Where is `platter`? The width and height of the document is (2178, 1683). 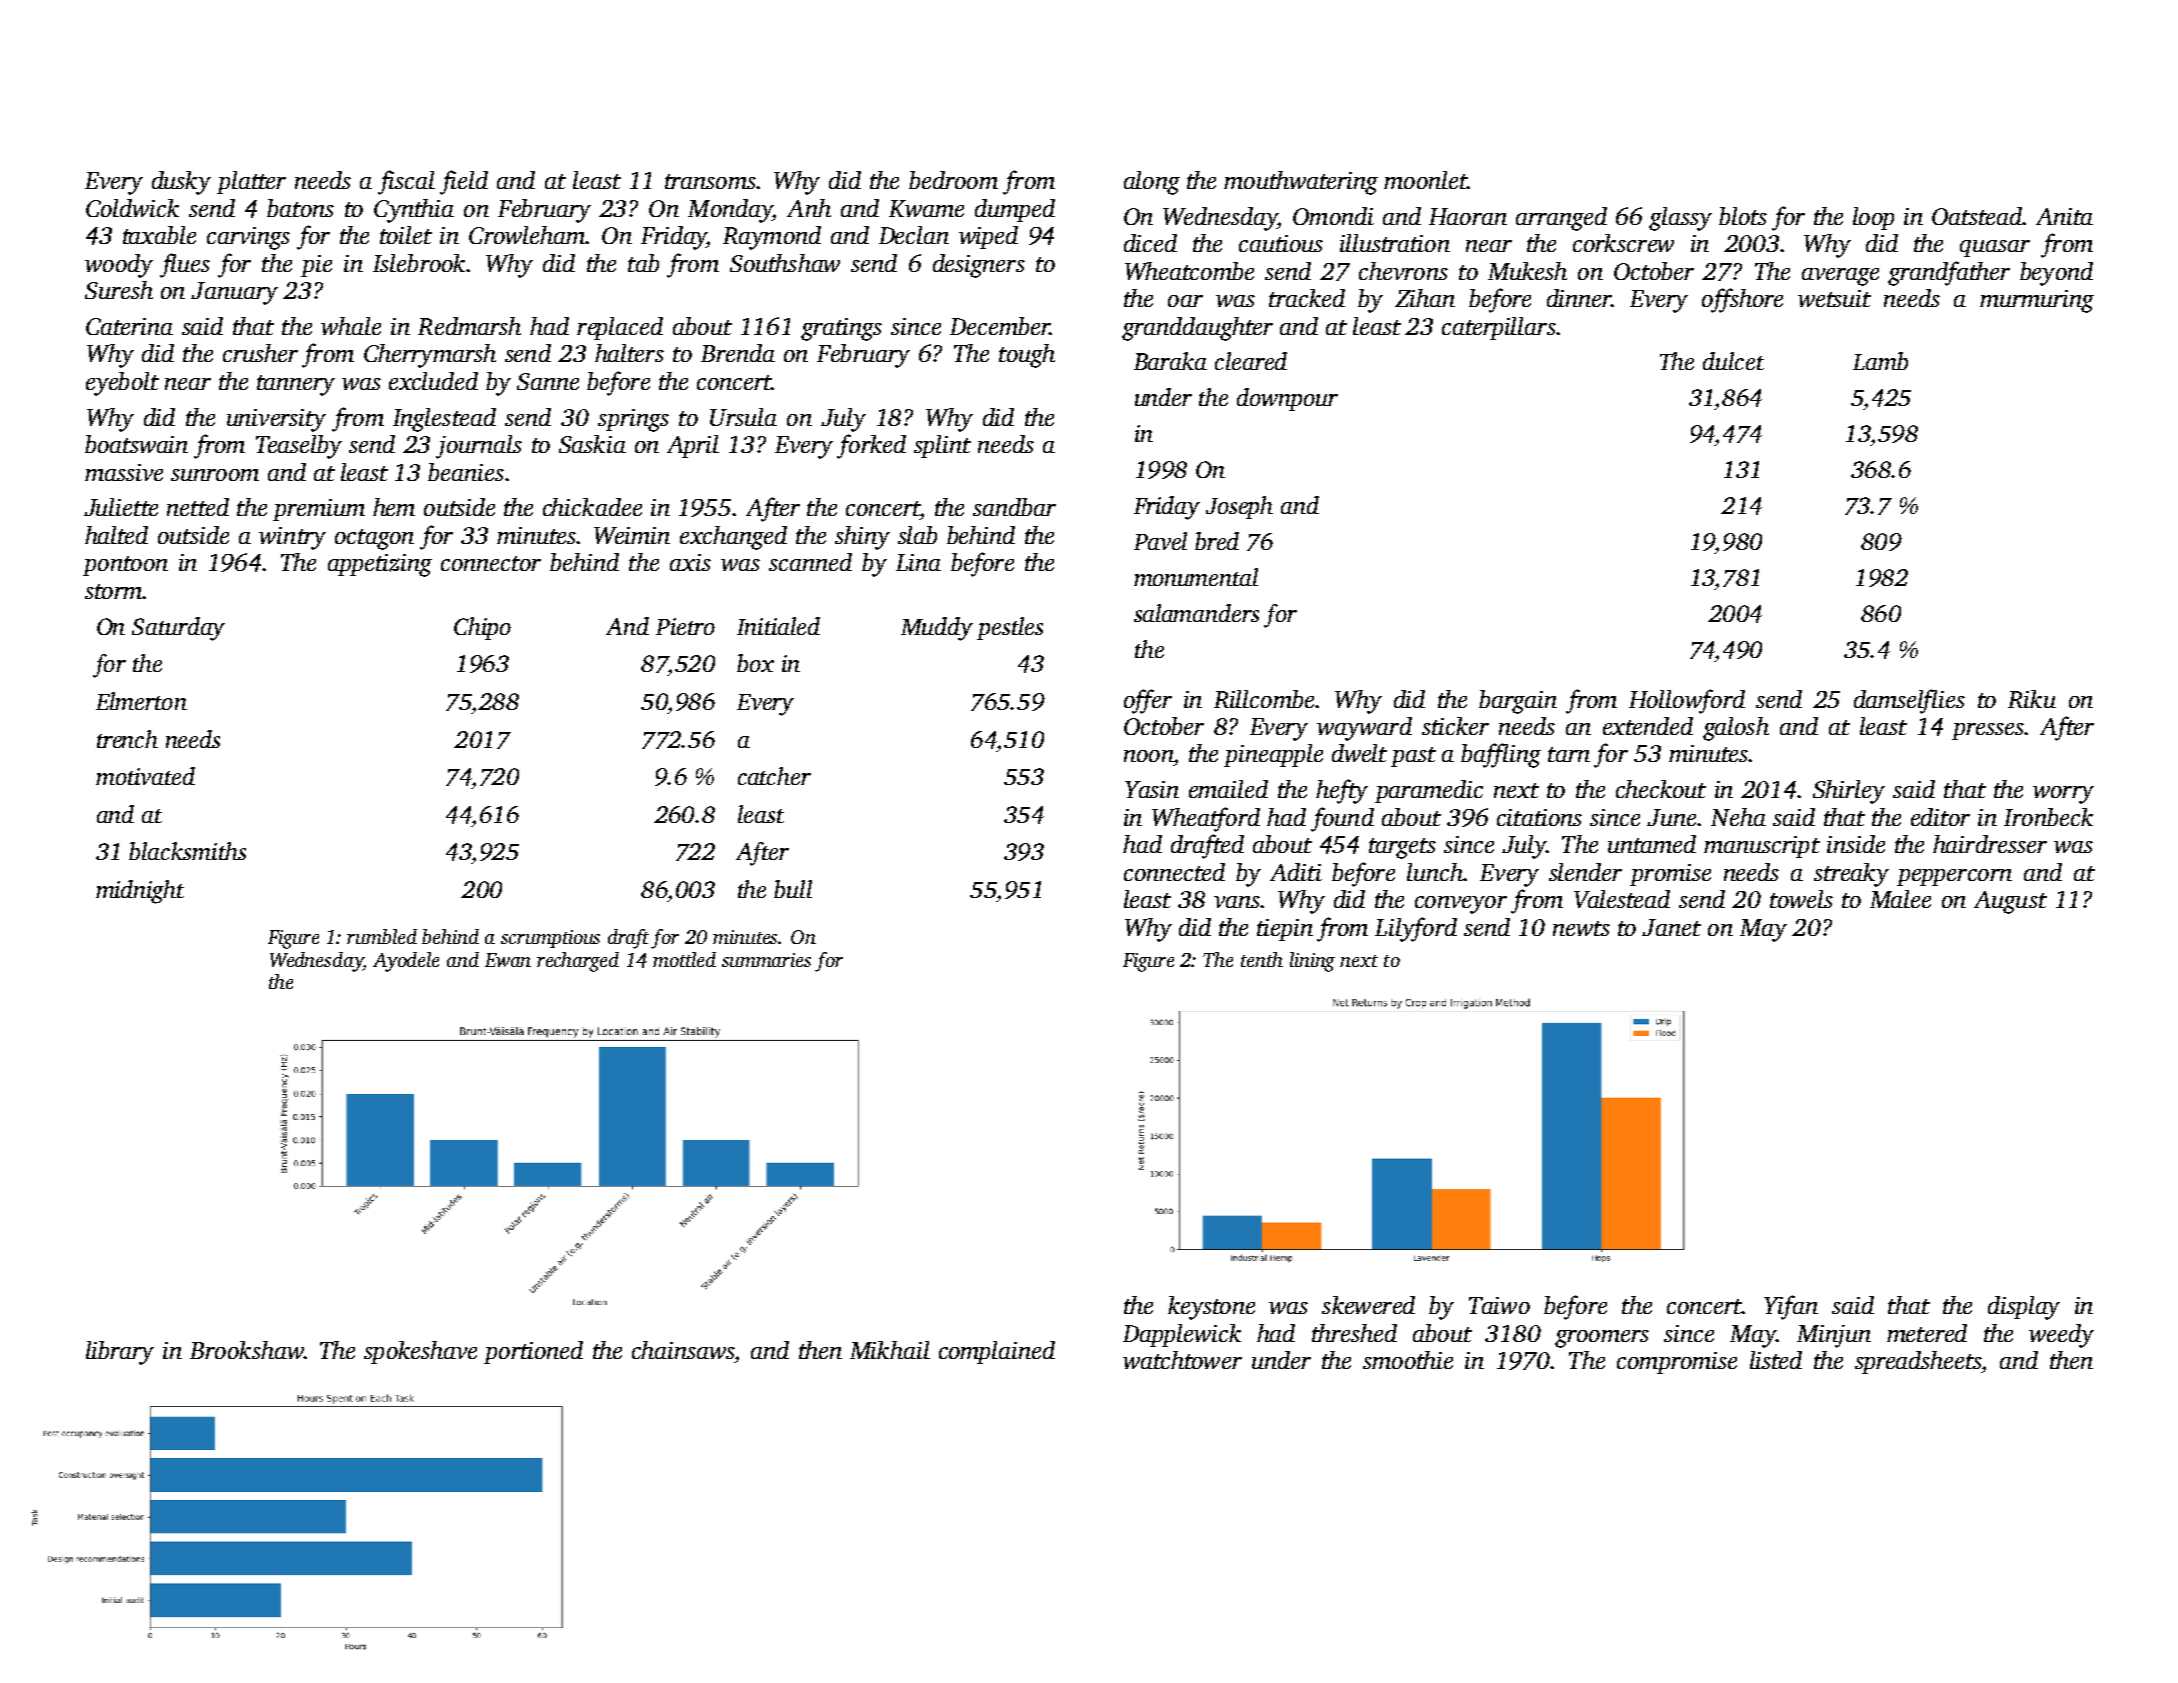 platter is located at coordinates (251, 182).
